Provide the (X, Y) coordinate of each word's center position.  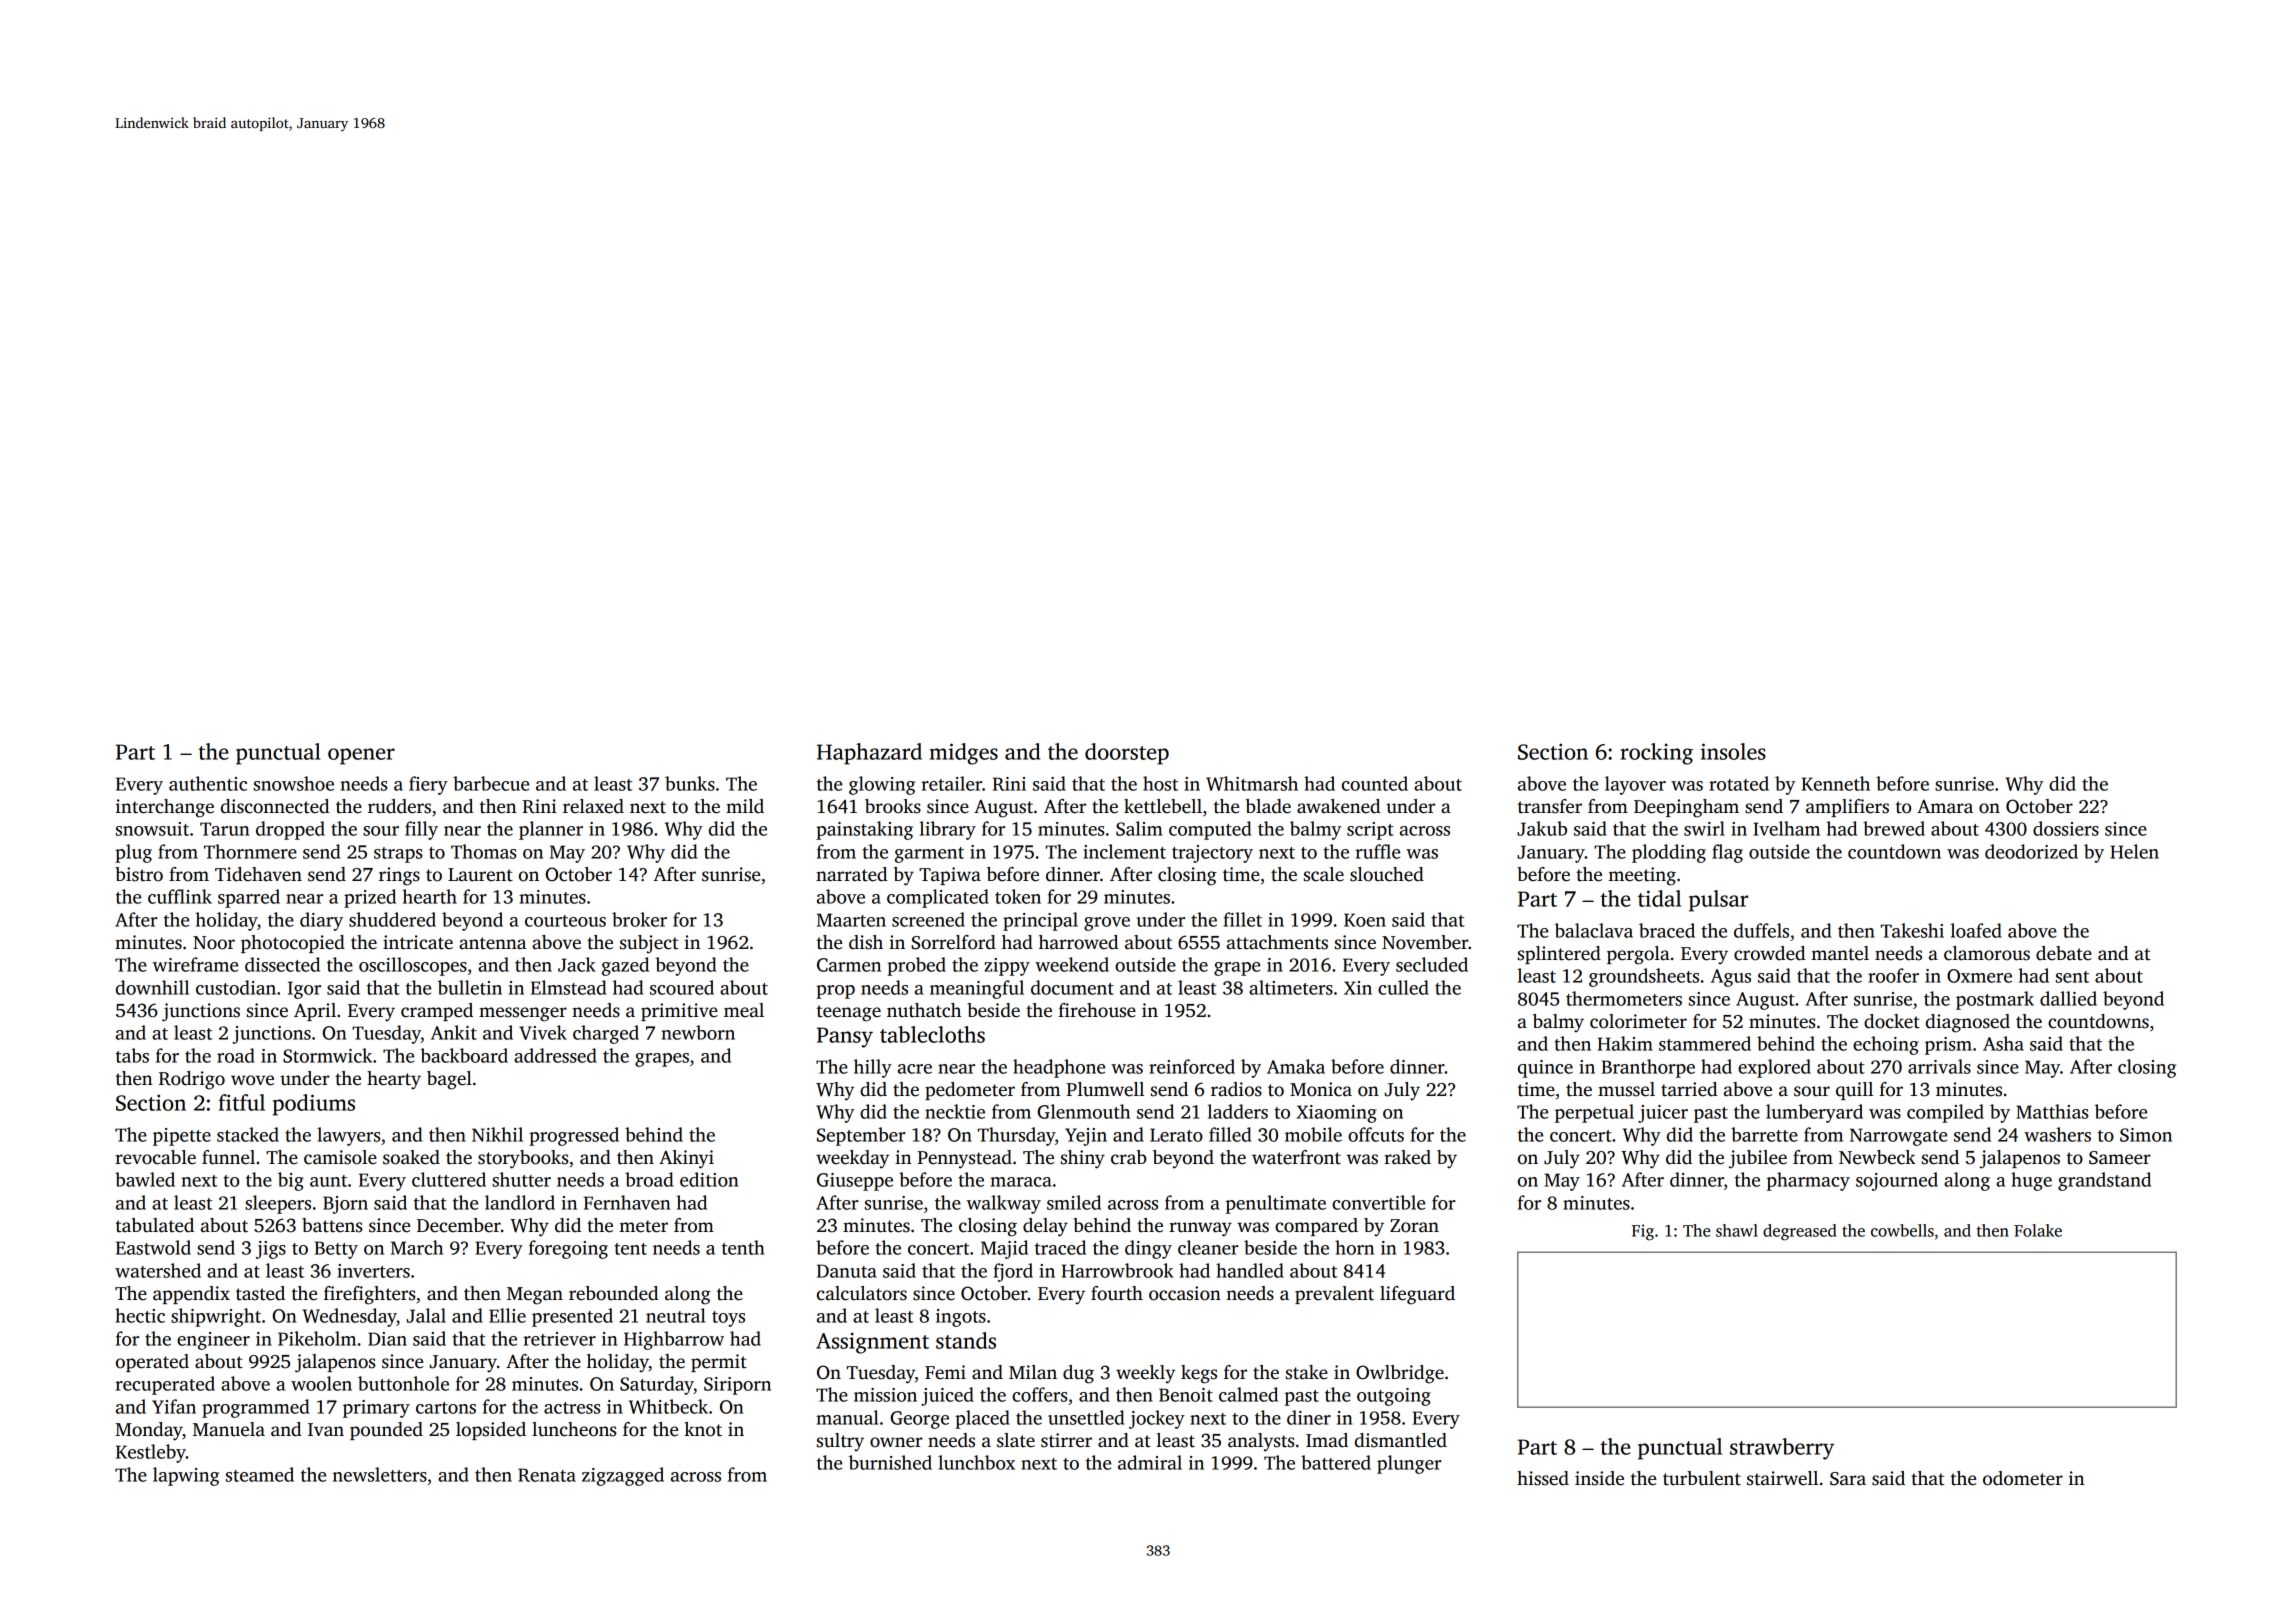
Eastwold (153, 1247)
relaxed (593, 806)
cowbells (1902, 1230)
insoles (1733, 751)
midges (964, 754)
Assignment (872, 1343)
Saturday (657, 1385)
